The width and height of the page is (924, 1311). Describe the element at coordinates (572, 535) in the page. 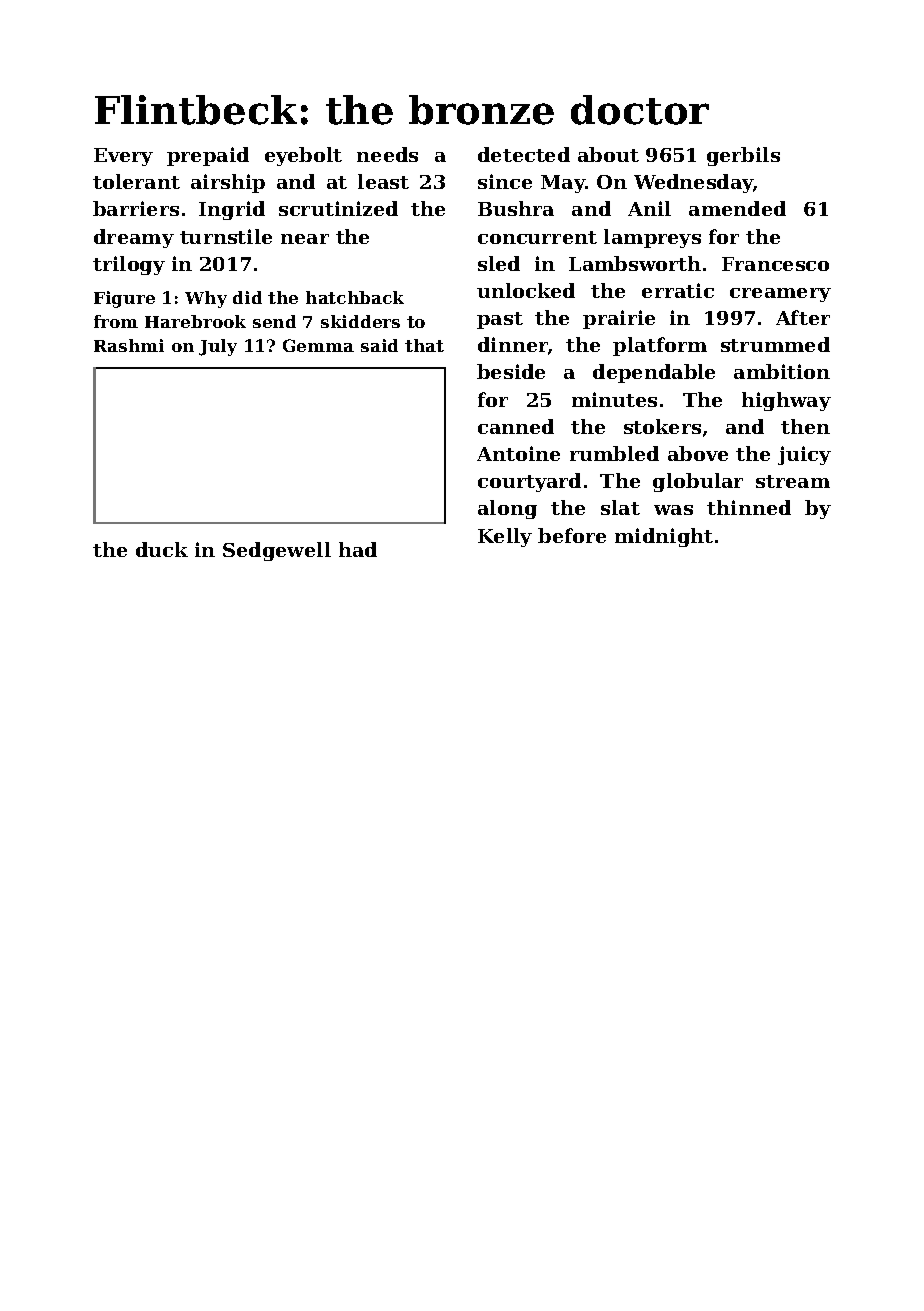

I see `before` at that location.
